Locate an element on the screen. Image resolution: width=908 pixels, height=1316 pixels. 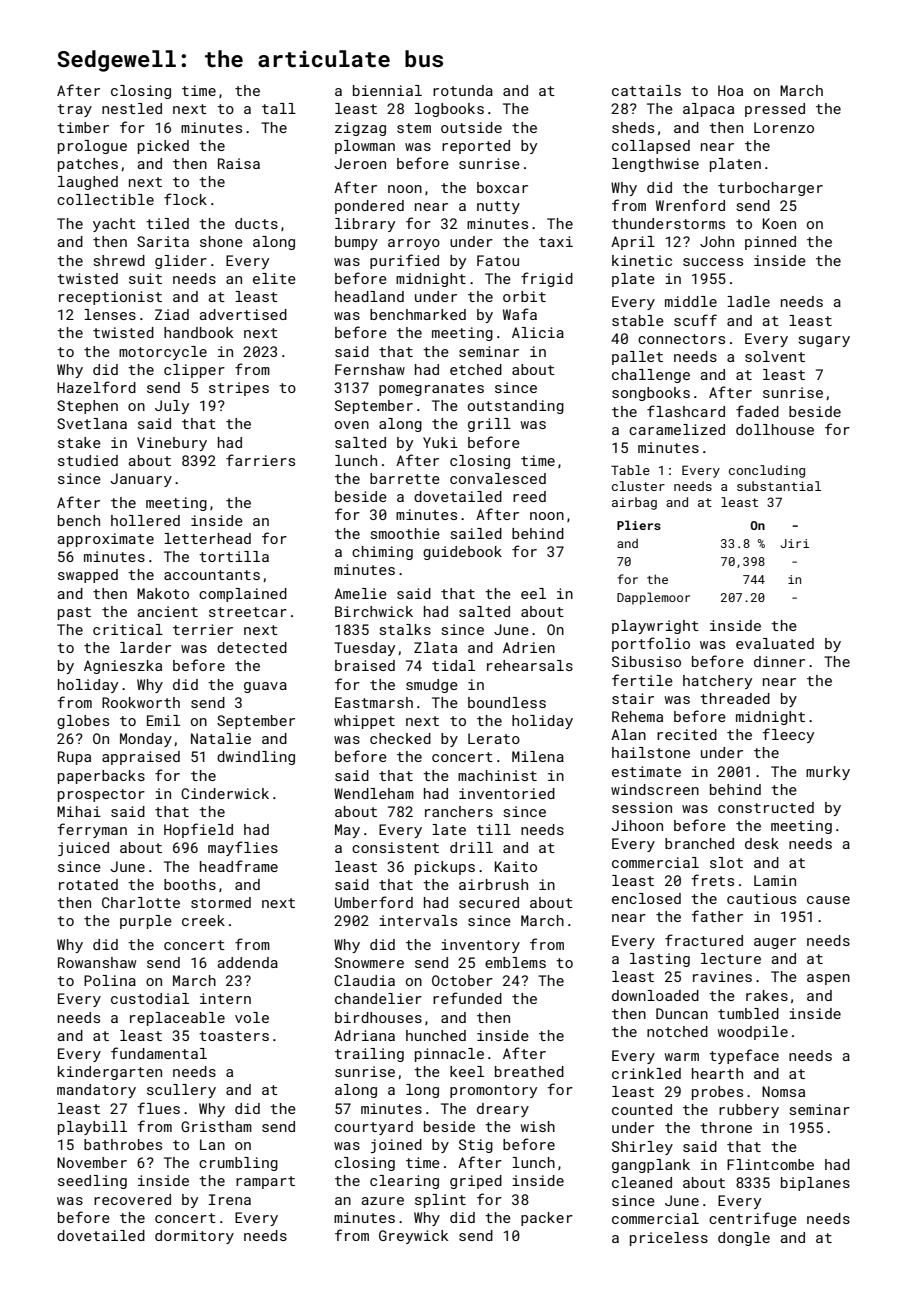
aspen is located at coordinates (828, 979).
